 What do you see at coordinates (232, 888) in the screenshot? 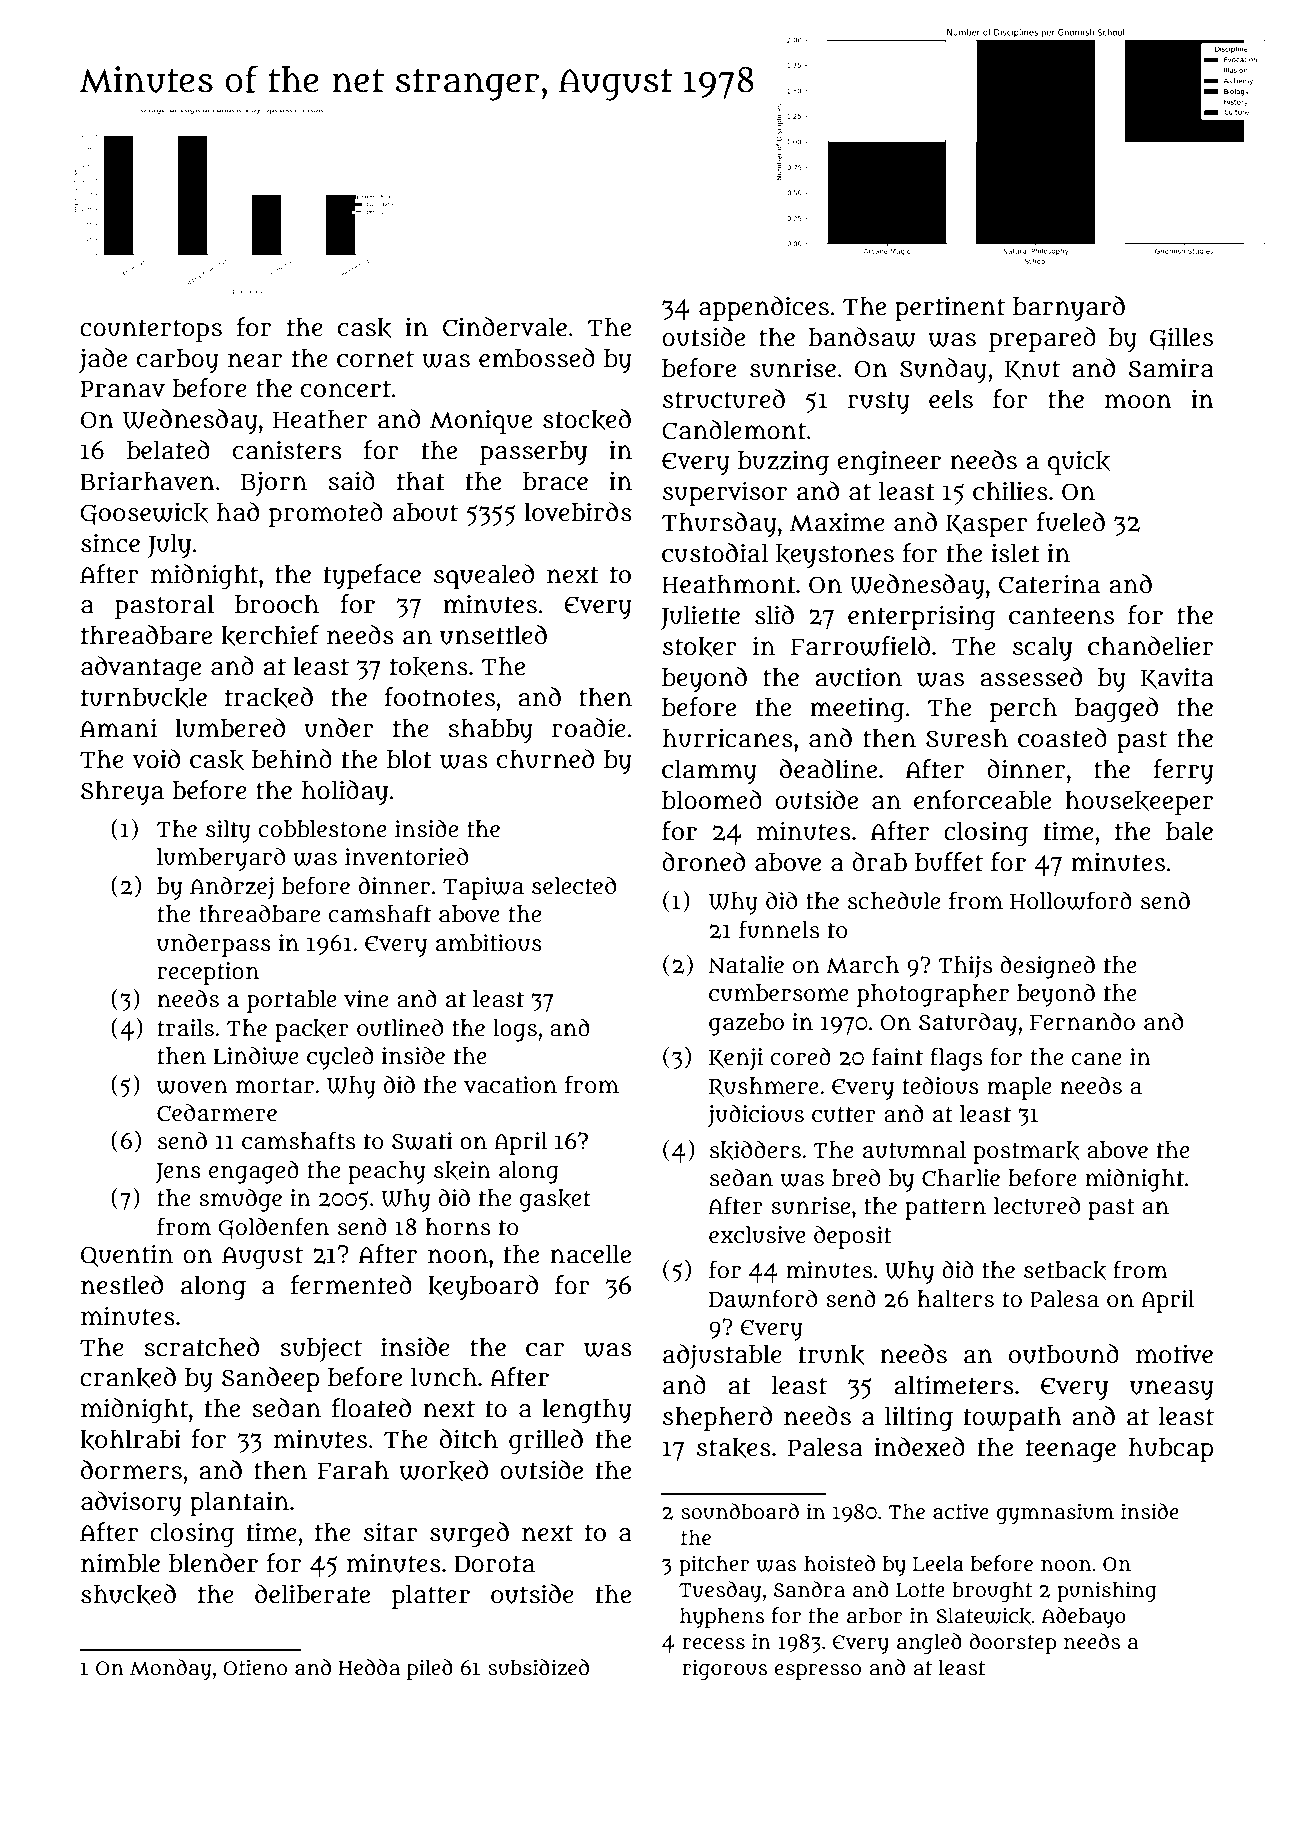
I see `Andrzej` at bounding box center [232, 888].
